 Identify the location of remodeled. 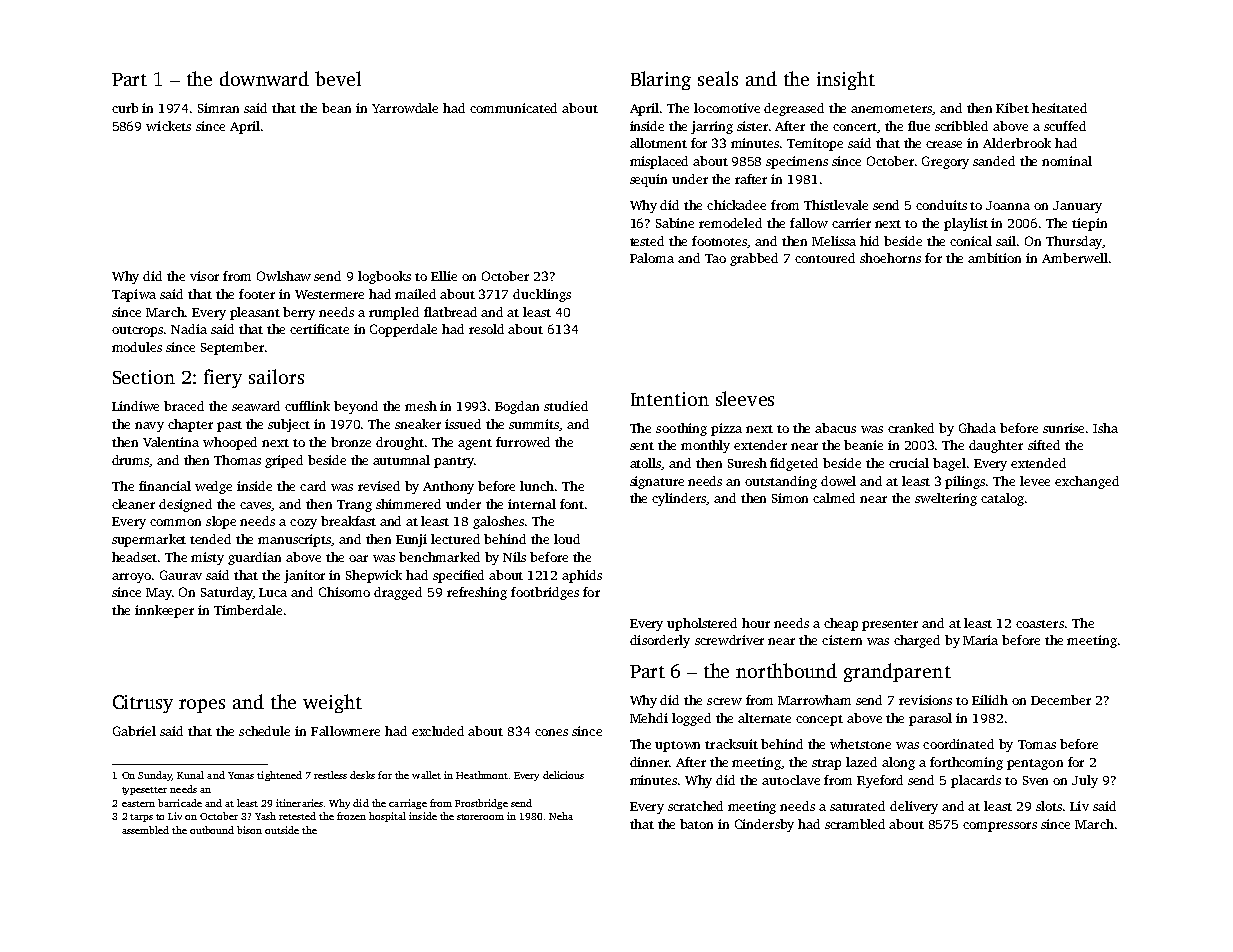
(730, 223).
